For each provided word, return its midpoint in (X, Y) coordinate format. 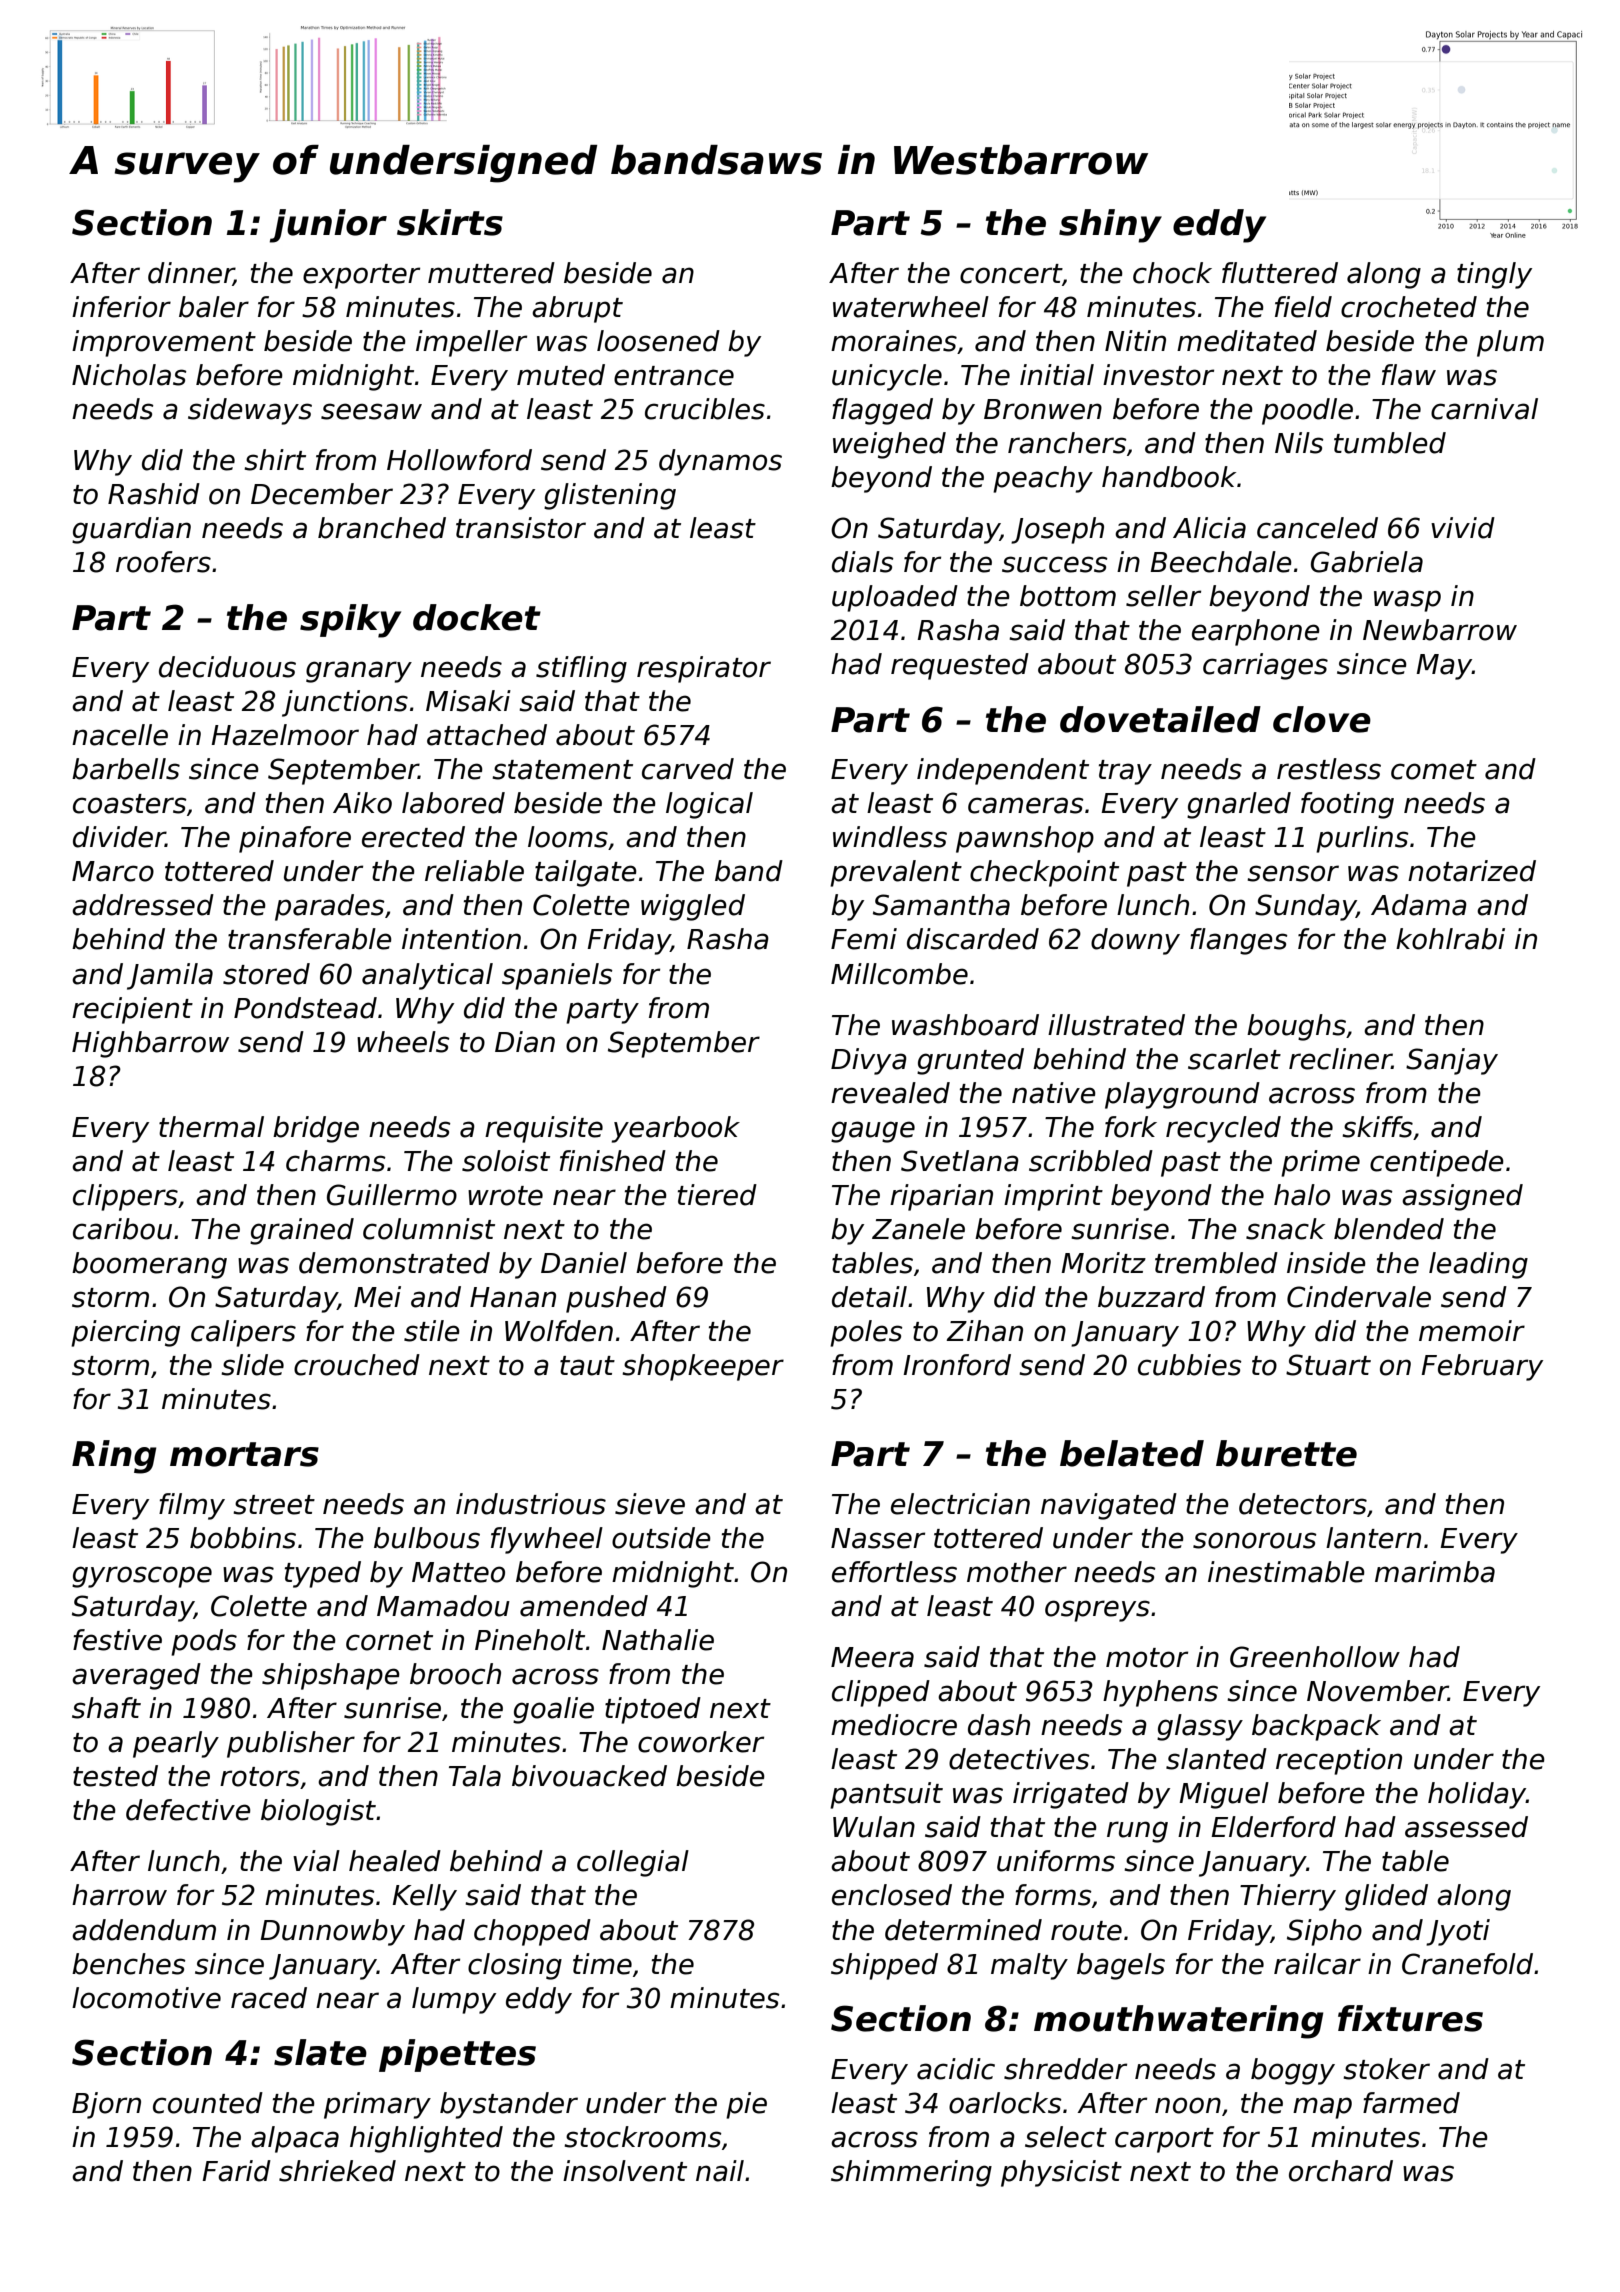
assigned (1462, 1197)
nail (720, 2171)
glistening (610, 496)
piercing (125, 1333)
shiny (1110, 226)
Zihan (984, 1331)
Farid (236, 2171)
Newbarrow (1440, 630)
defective (188, 1810)
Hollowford (459, 460)
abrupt (577, 309)
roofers (163, 562)
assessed (1466, 1827)
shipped (884, 1966)
